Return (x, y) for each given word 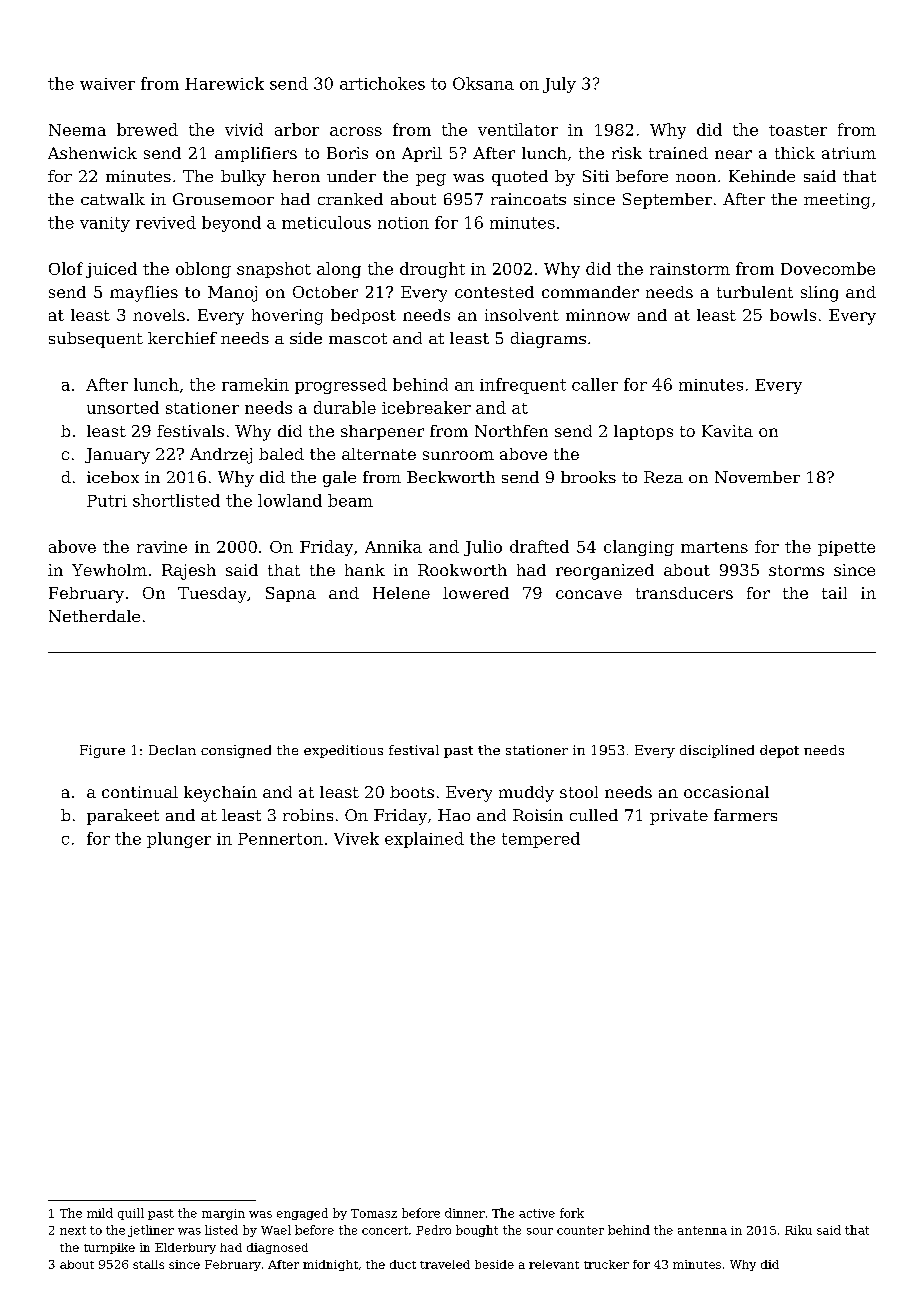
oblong (203, 270)
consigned (236, 751)
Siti (596, 176)
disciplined (717, 751)
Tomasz (374, 1213)
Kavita (727, 431)
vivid (244, 129)
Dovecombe (828, 268)
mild (100, 1213)
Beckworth (451, 477)
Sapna (291, 594)
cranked (350, 199)
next (73, 1230)
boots (412, 792)
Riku (798, 1230)
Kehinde (762, 176)
